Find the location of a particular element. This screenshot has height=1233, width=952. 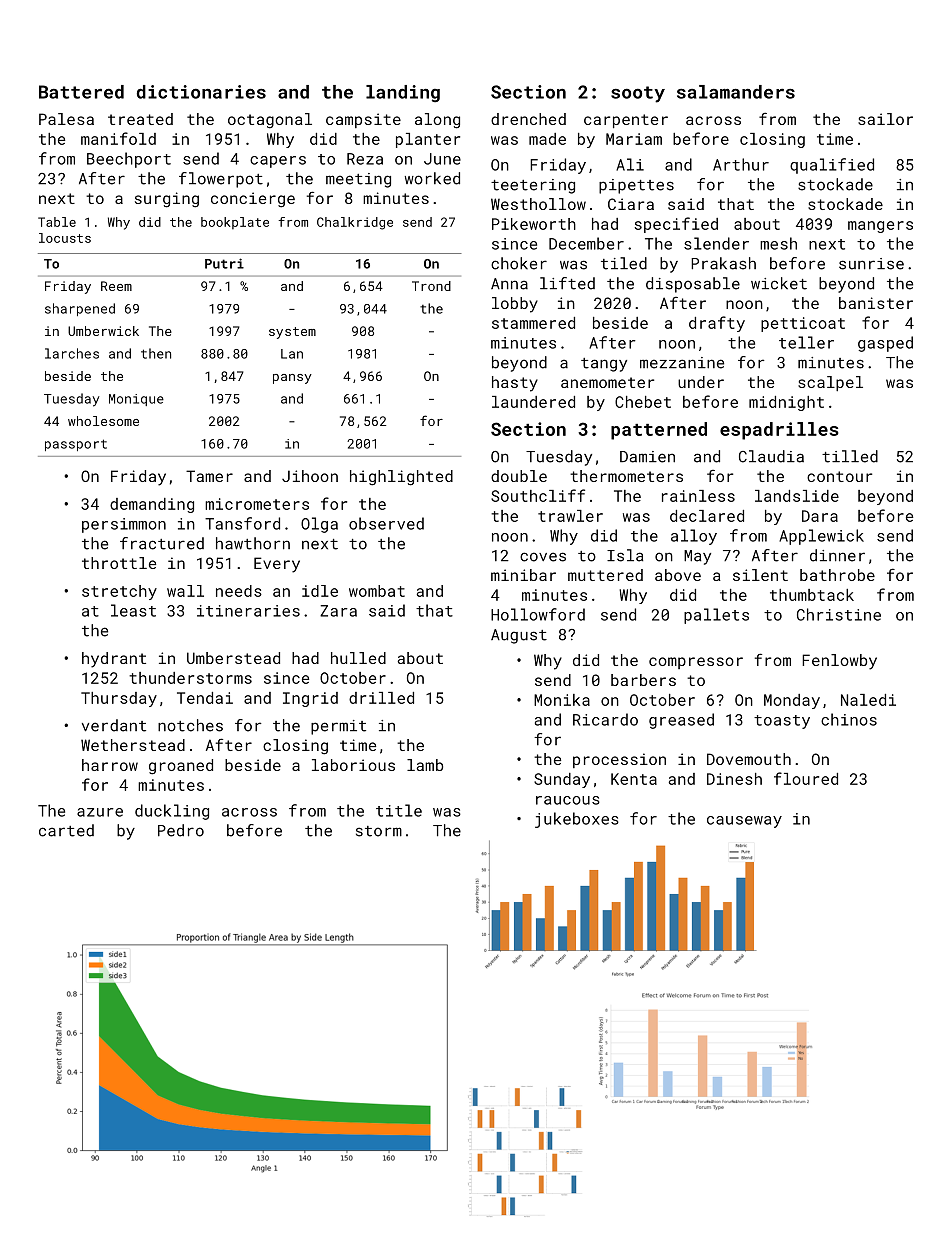

dictionaries is located at coordinates (201, 92).
